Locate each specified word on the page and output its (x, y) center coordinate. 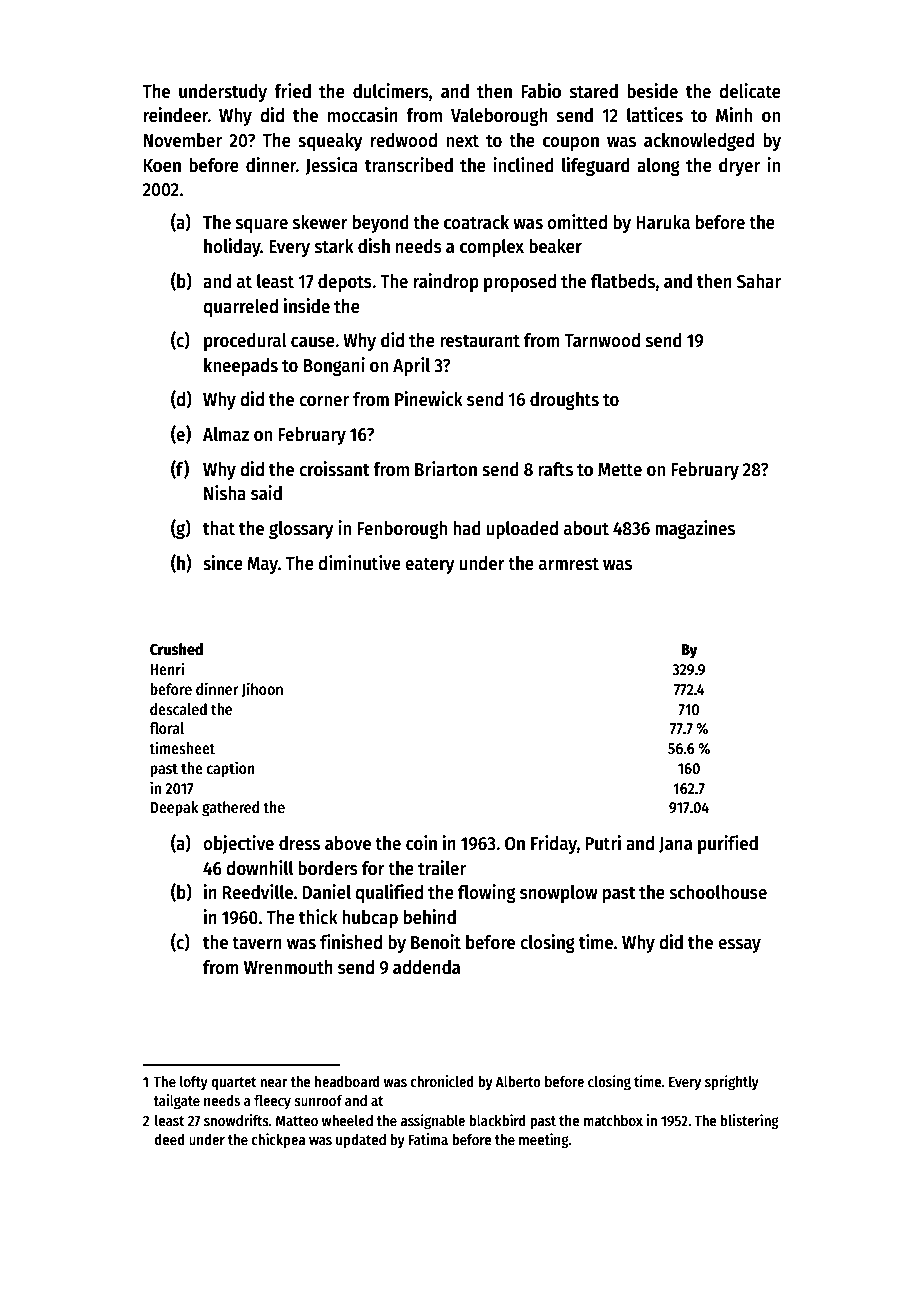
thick (318, 917)
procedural (245, 342)
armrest (569, 564)
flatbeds (623, 281)
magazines (695, 529)
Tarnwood (602, 340)
